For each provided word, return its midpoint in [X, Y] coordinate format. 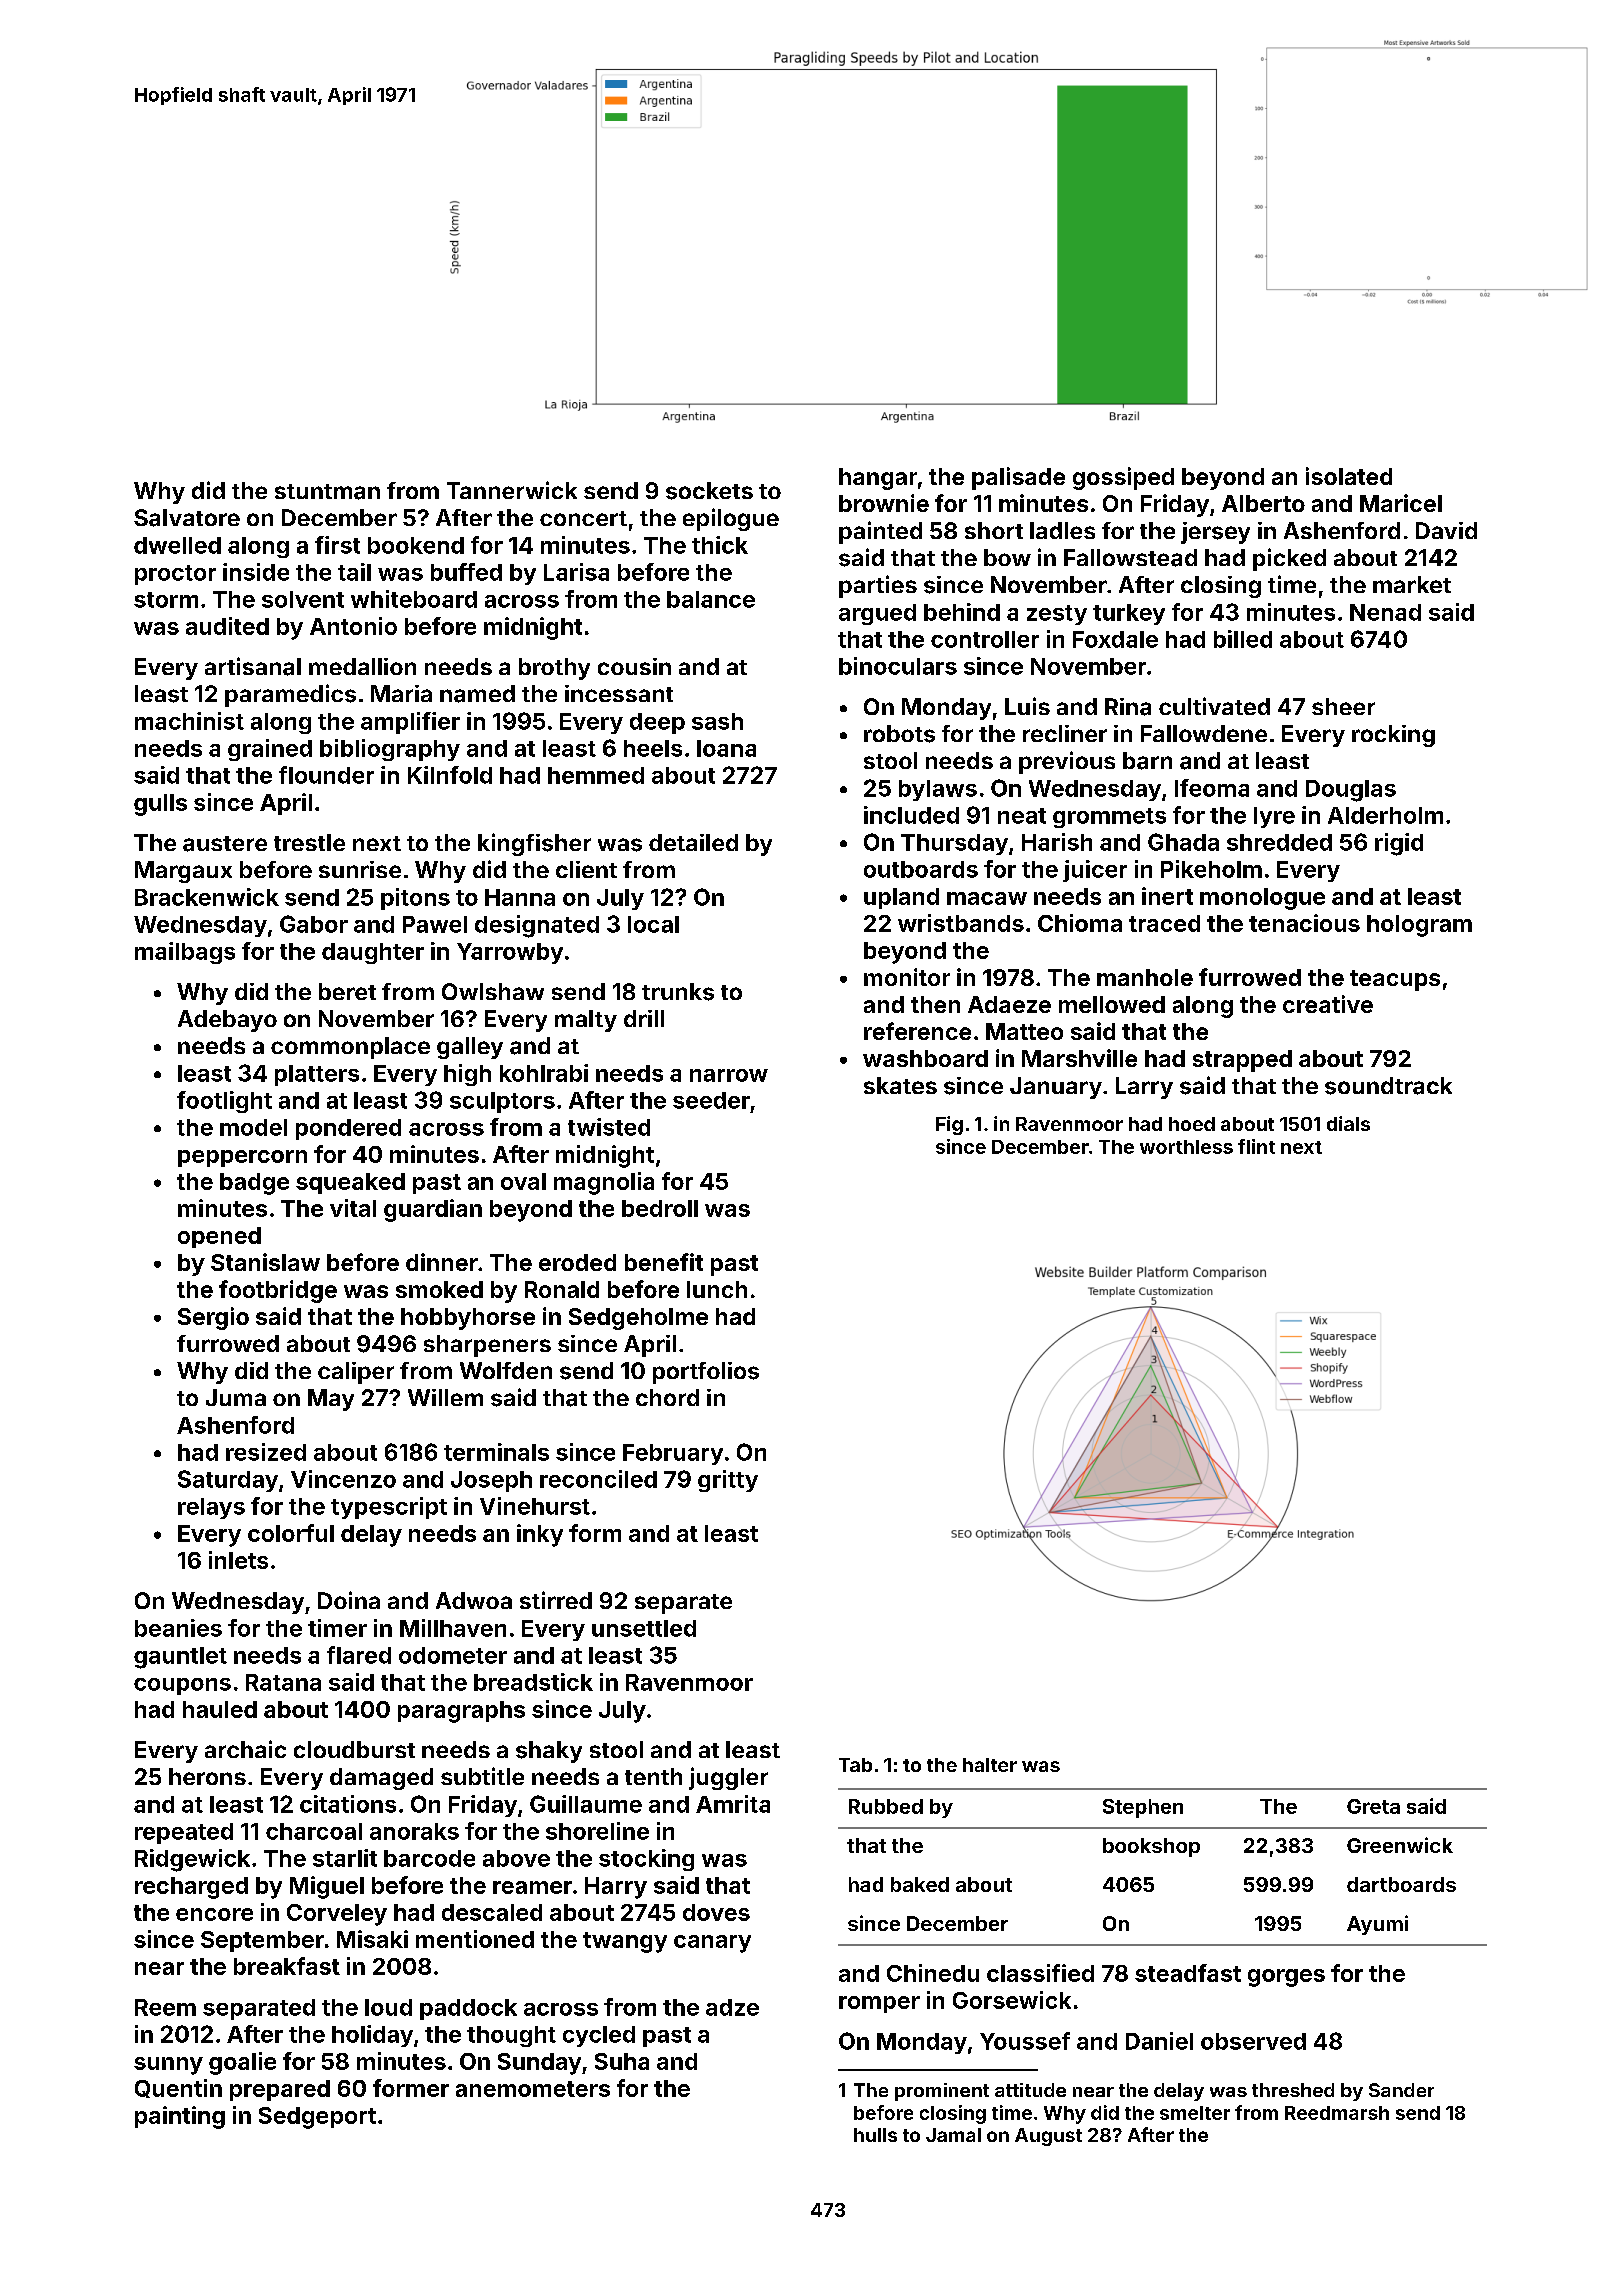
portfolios [706, 1373]
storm [166, 600]
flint [1256, 1146]
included [911, 815]
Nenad [1385, 612]
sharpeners [487, 1346]
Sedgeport [317, 2118]
